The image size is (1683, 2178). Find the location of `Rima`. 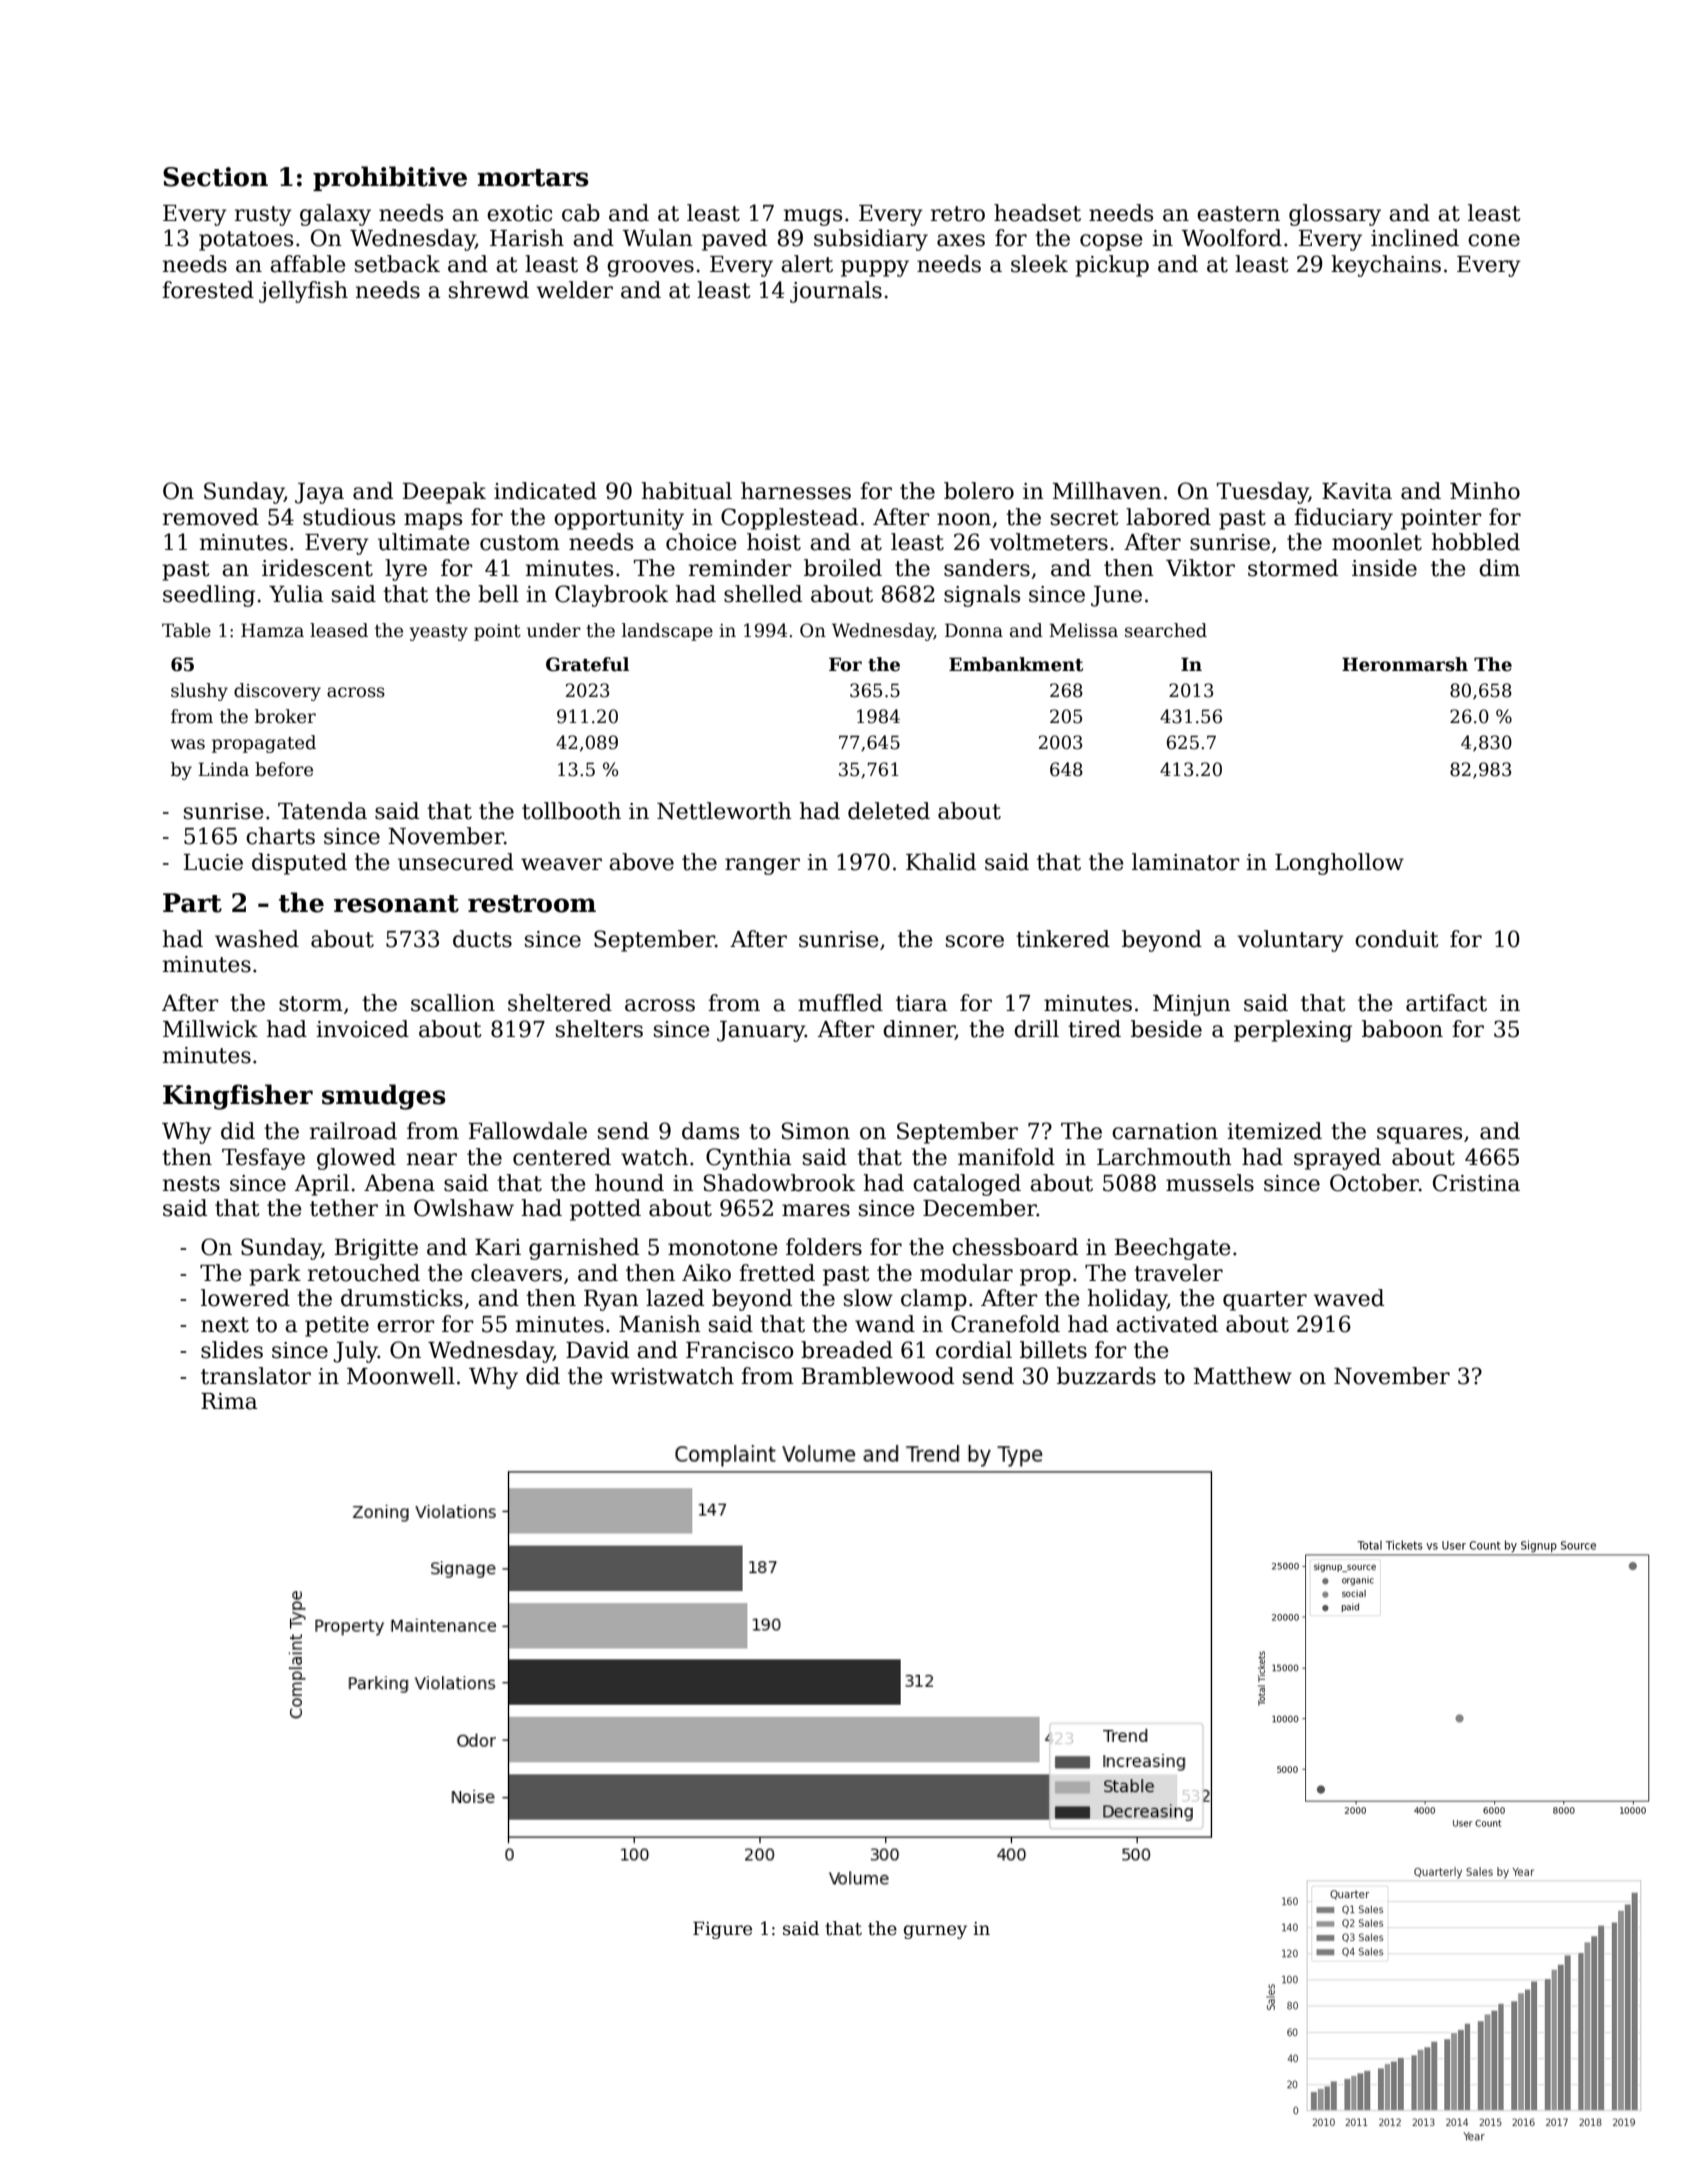

Rima is located at coordinates (229, 1401).
